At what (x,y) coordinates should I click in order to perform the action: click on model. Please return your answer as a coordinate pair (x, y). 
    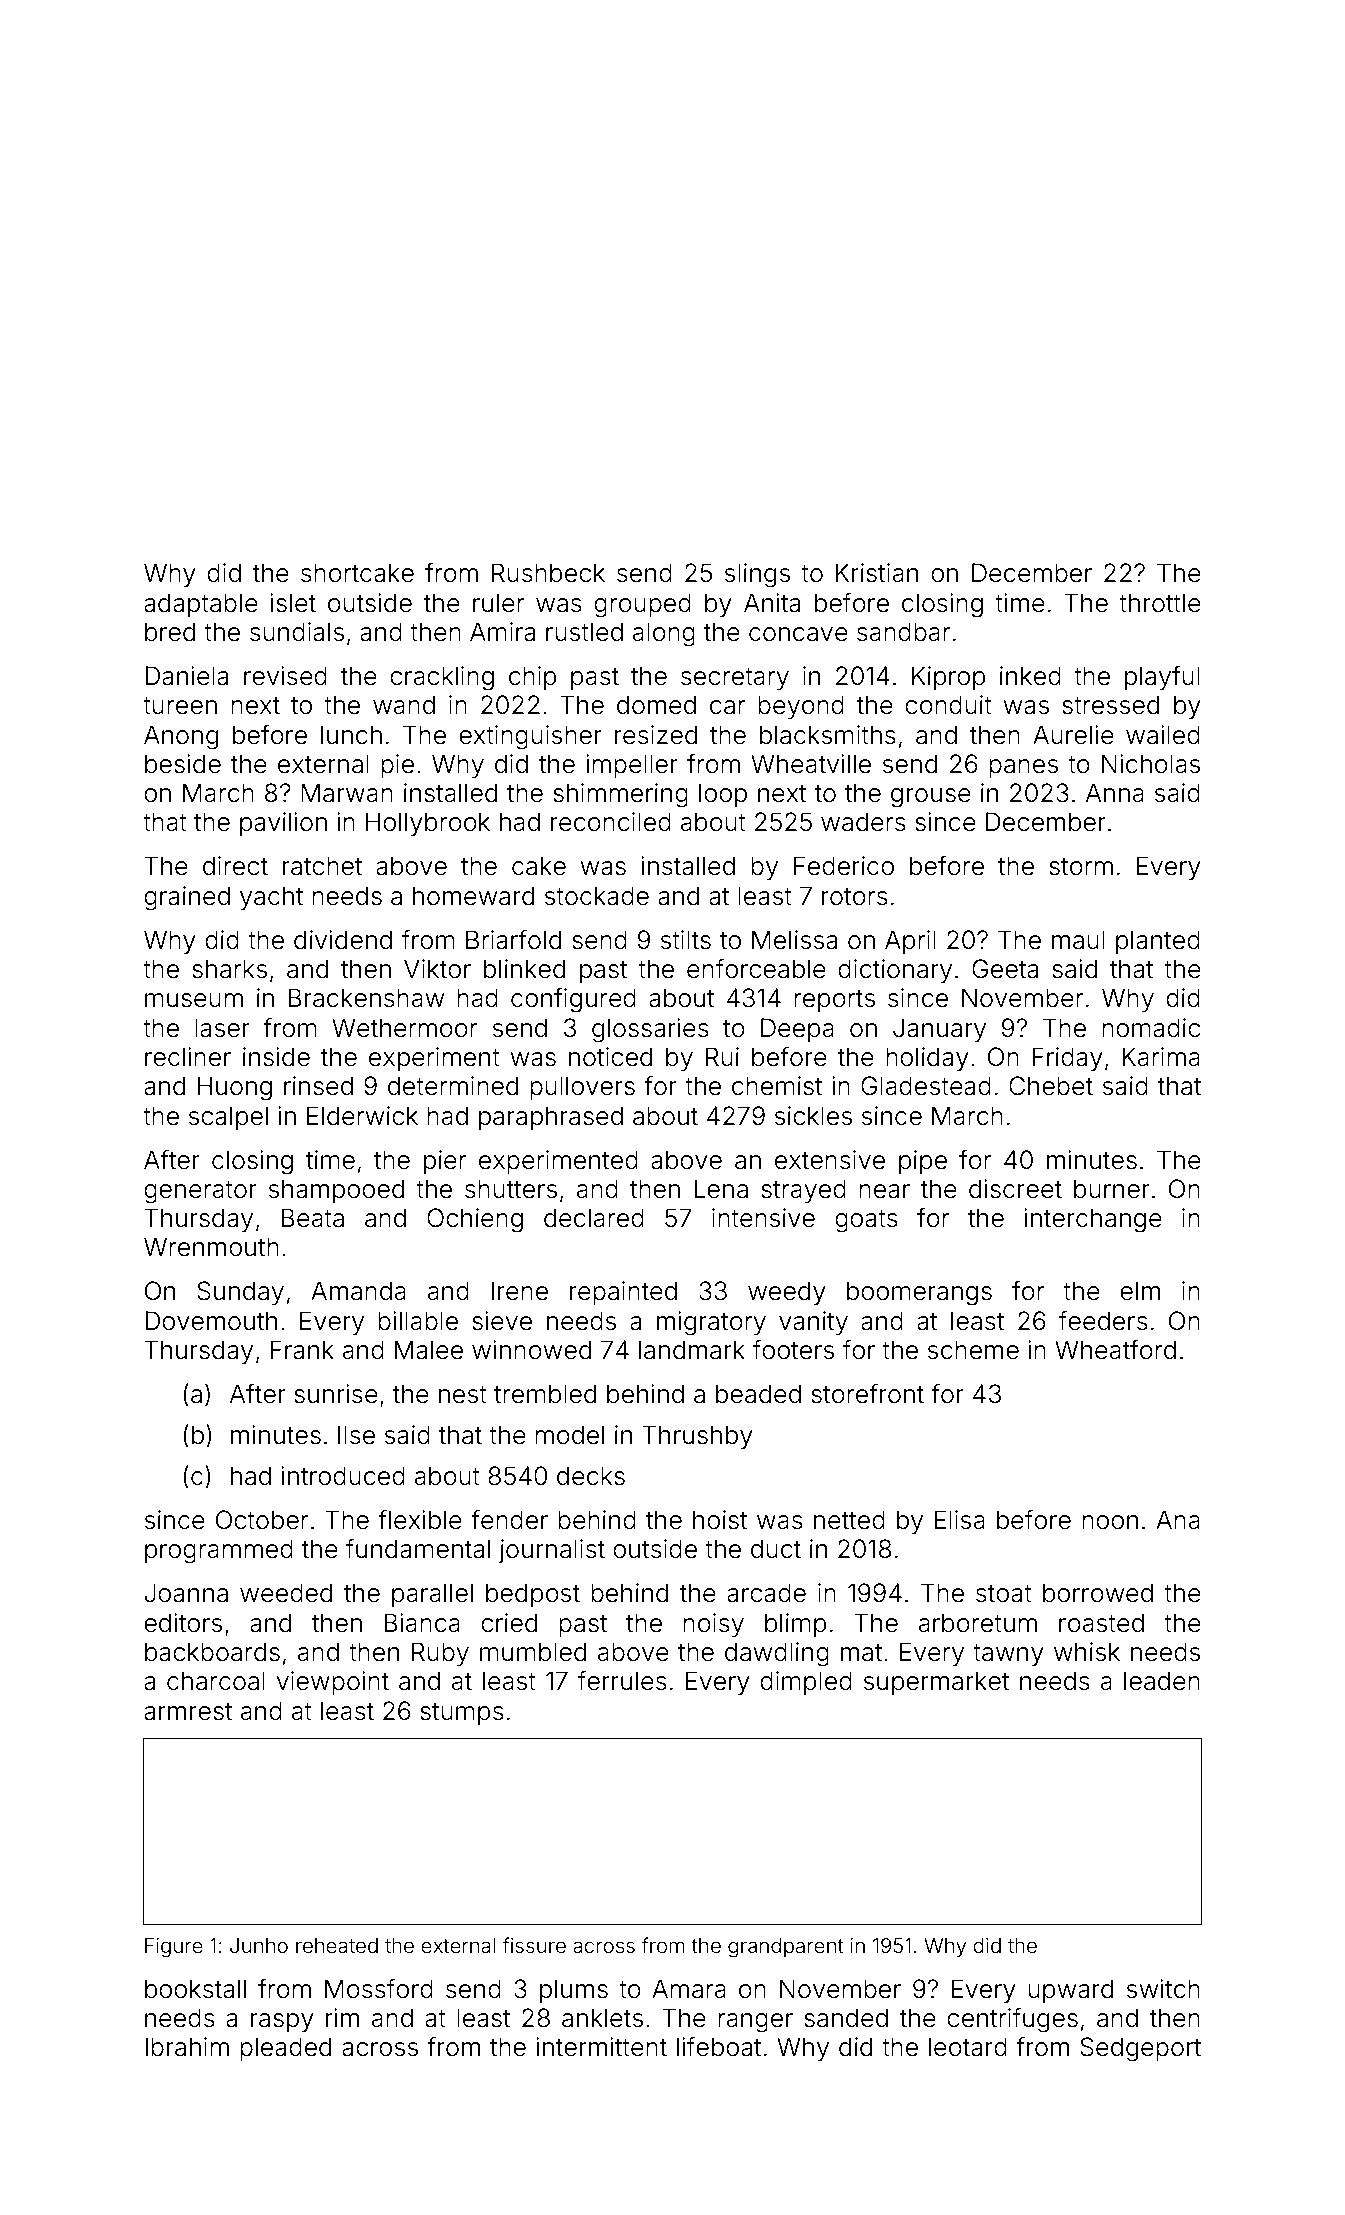
    Looking at the image, I should click on (569, 1435).
